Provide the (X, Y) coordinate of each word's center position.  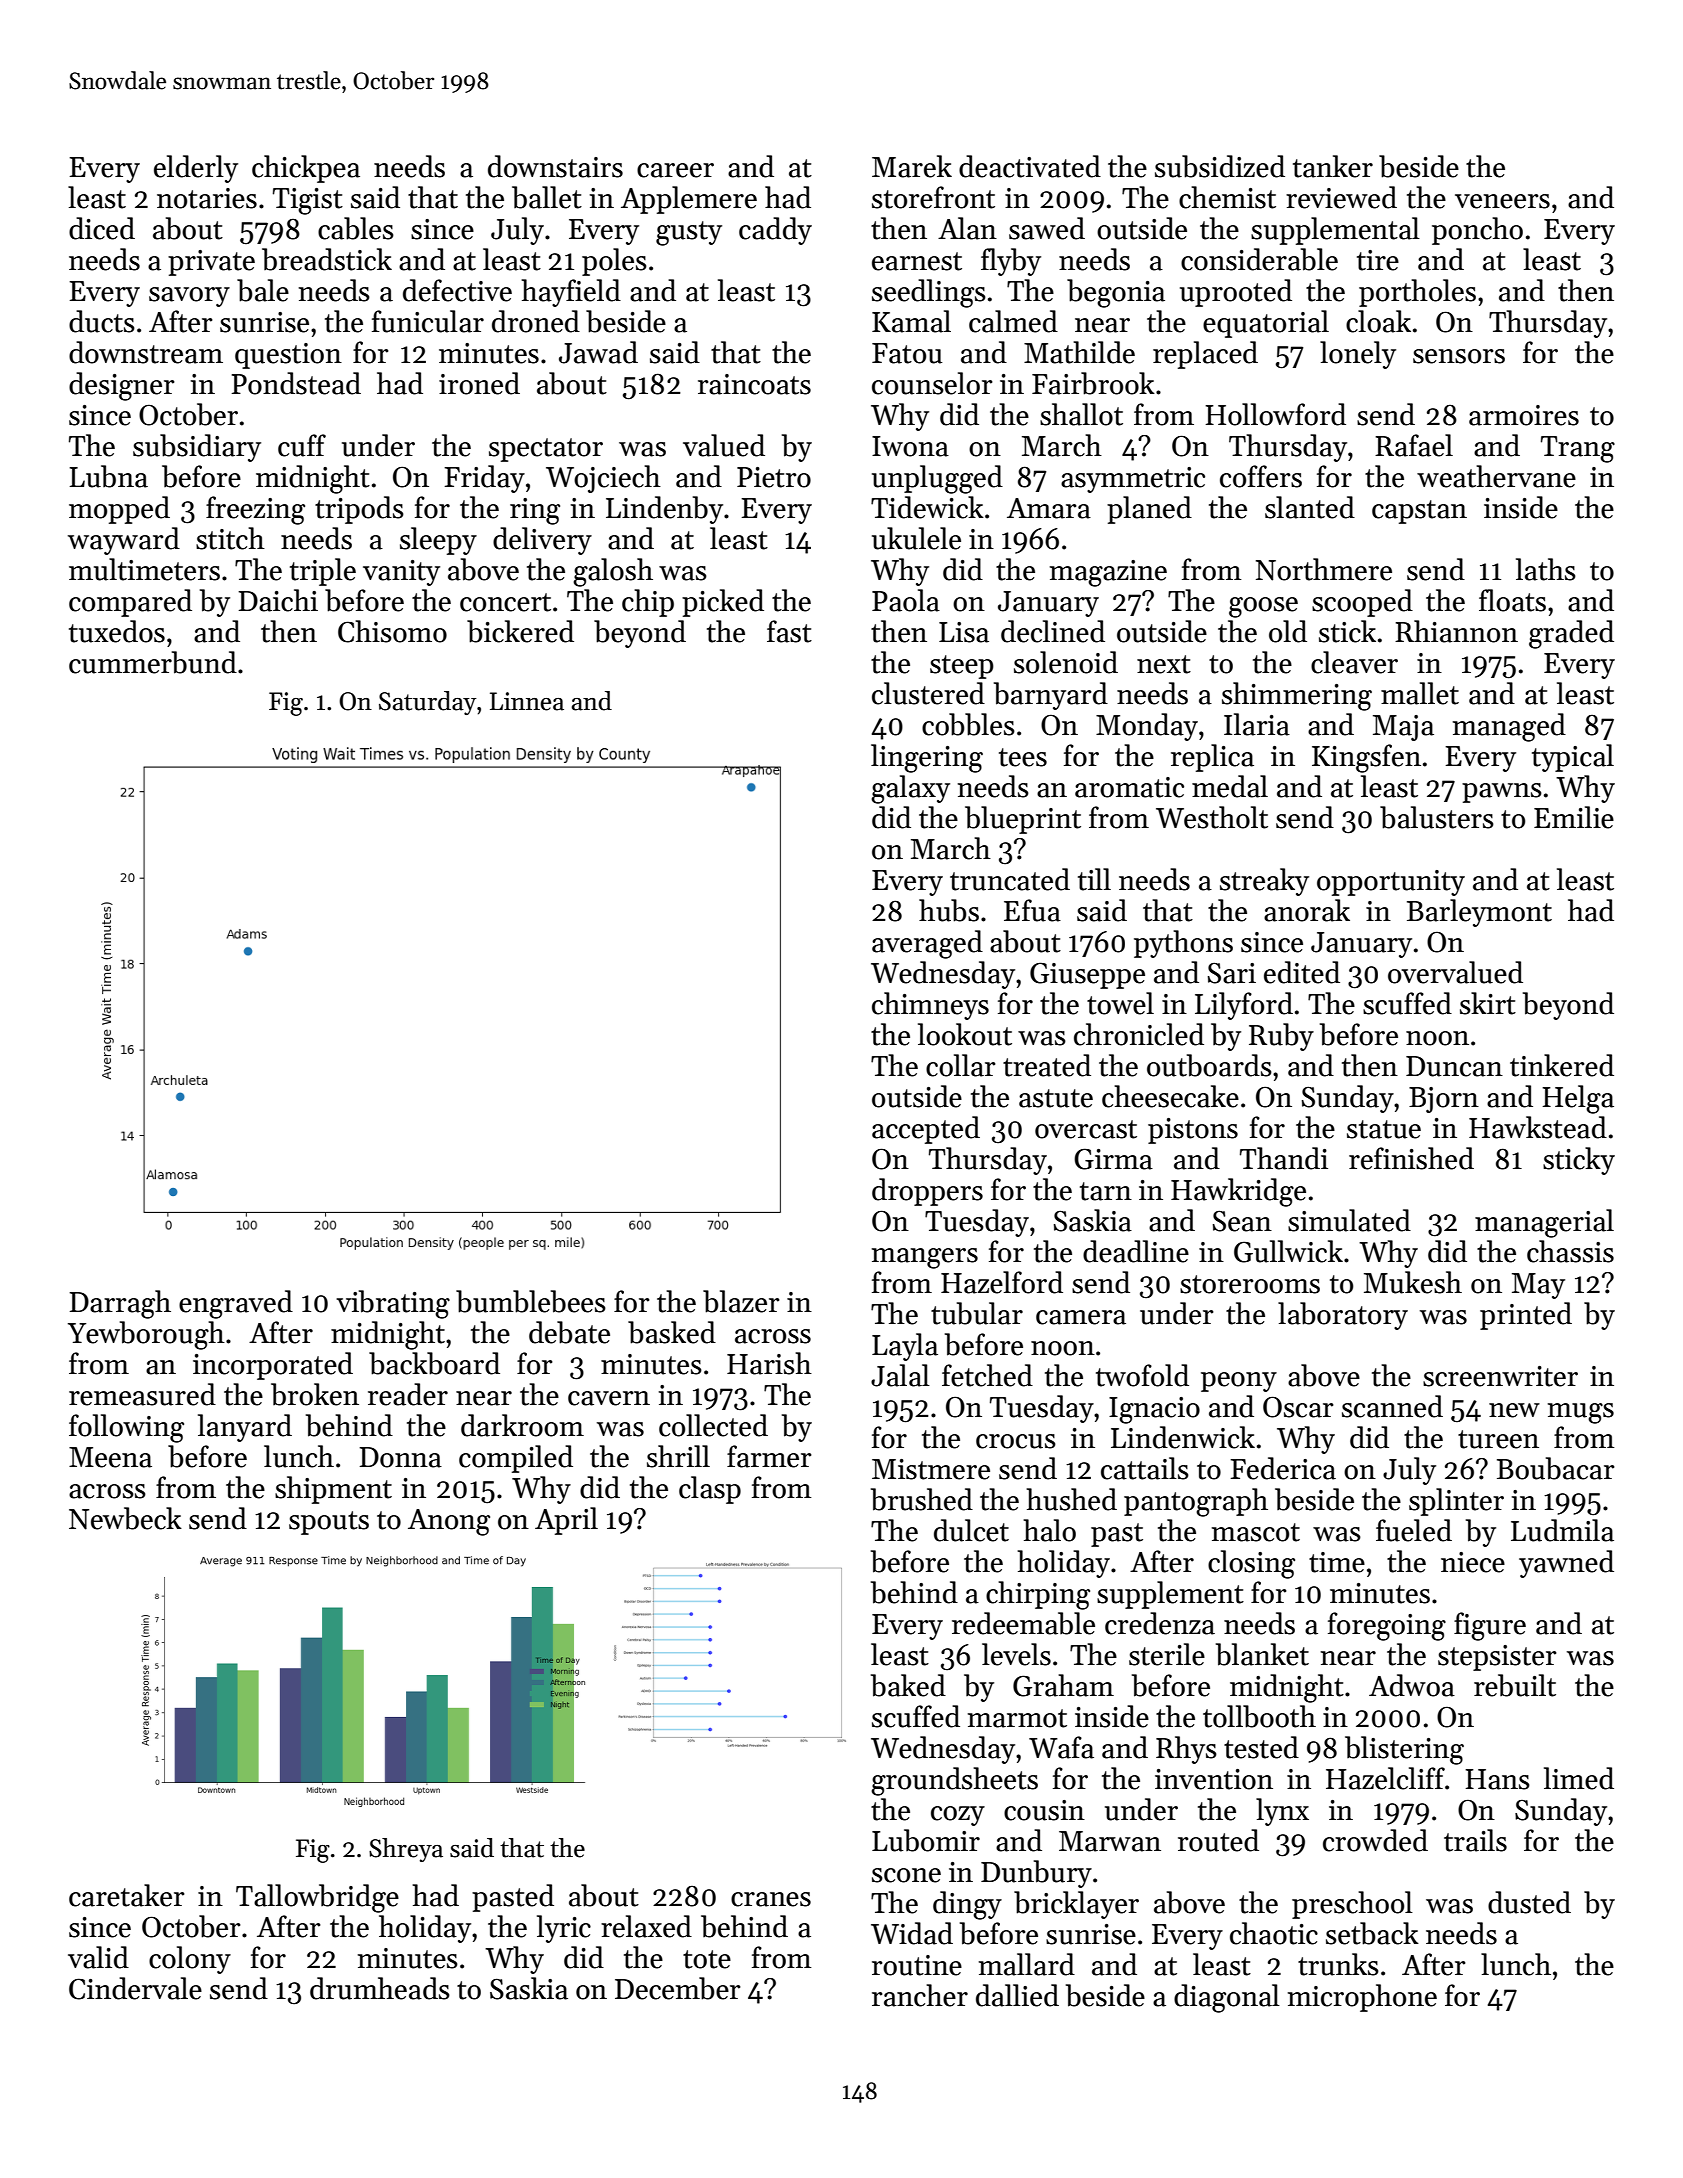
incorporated (273, 1366)
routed (1218, 1840)
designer (122, 386)
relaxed (646, 1926)
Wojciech (603, 479)
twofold (1142, 1375)
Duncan (1454, 1066)
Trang (1578, 449)
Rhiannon (1456, 631)
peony (1239, 1382)
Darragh (120, 1304)
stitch (230, 538)
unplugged (937, 479)
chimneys (930, 1006)
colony (190, 1960)
